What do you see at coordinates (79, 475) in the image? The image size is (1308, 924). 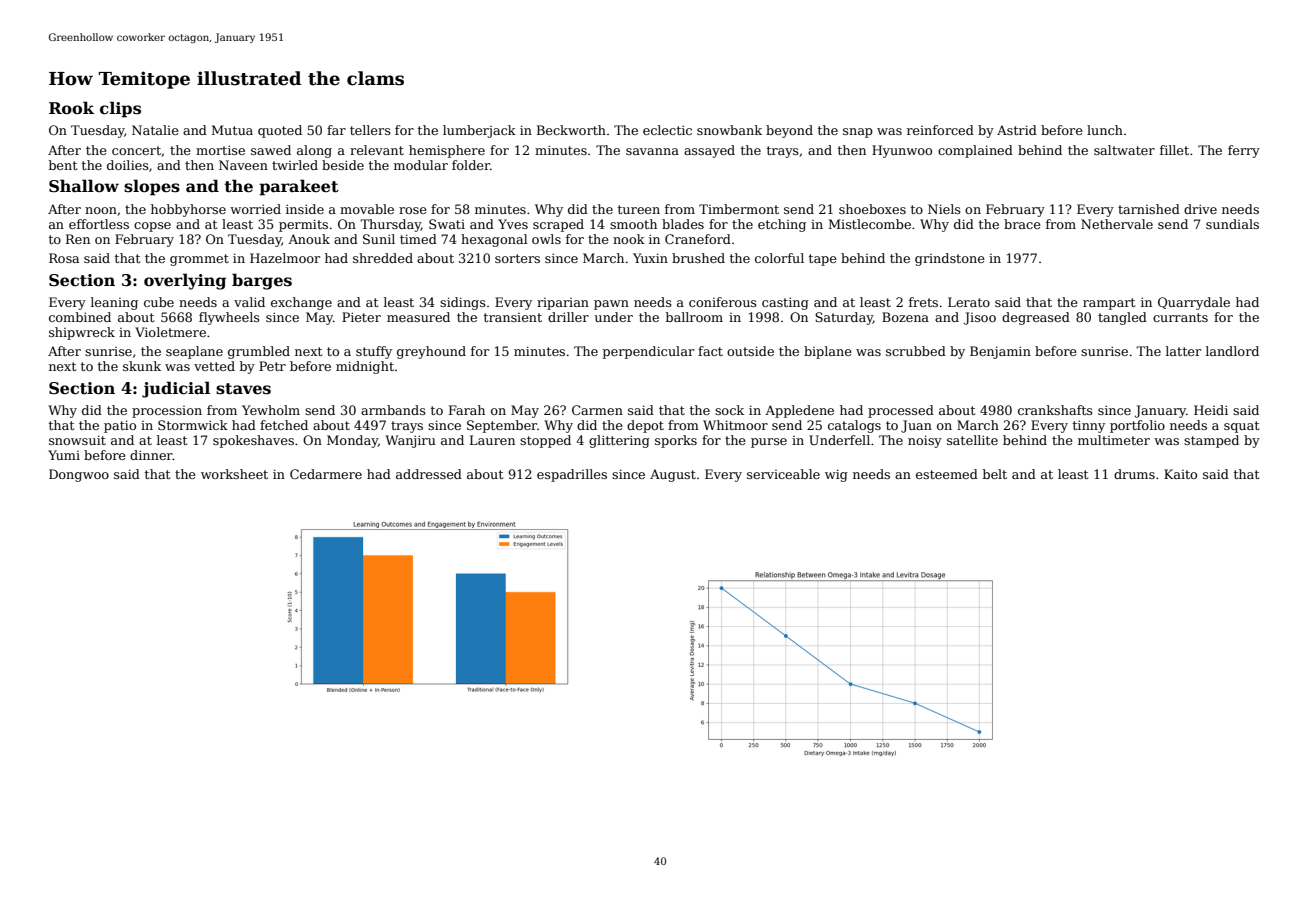 I see `Dongwoo` at bounding box center [79, 475].
